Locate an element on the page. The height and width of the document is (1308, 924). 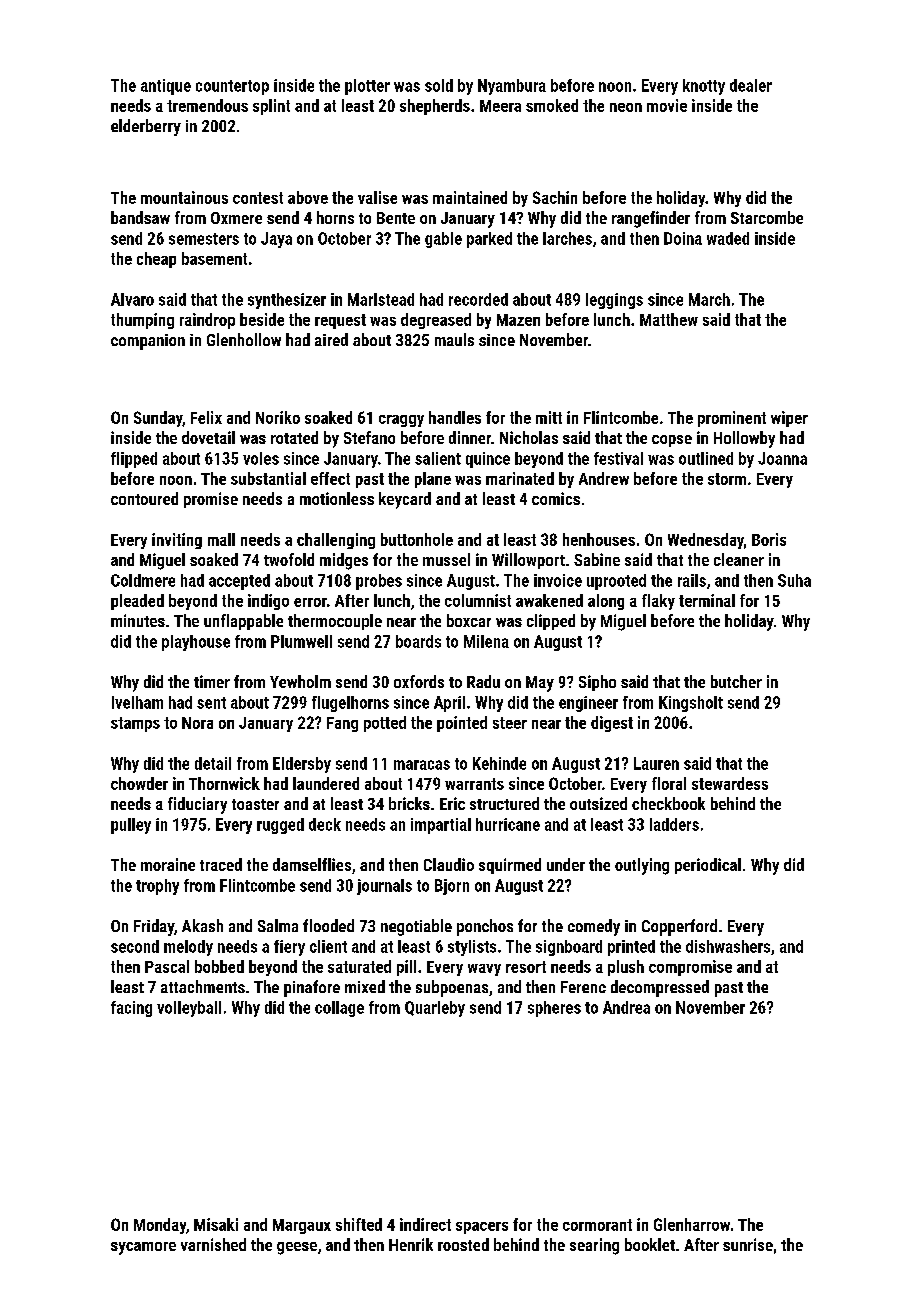
second is located at coordinates (135, 946).
